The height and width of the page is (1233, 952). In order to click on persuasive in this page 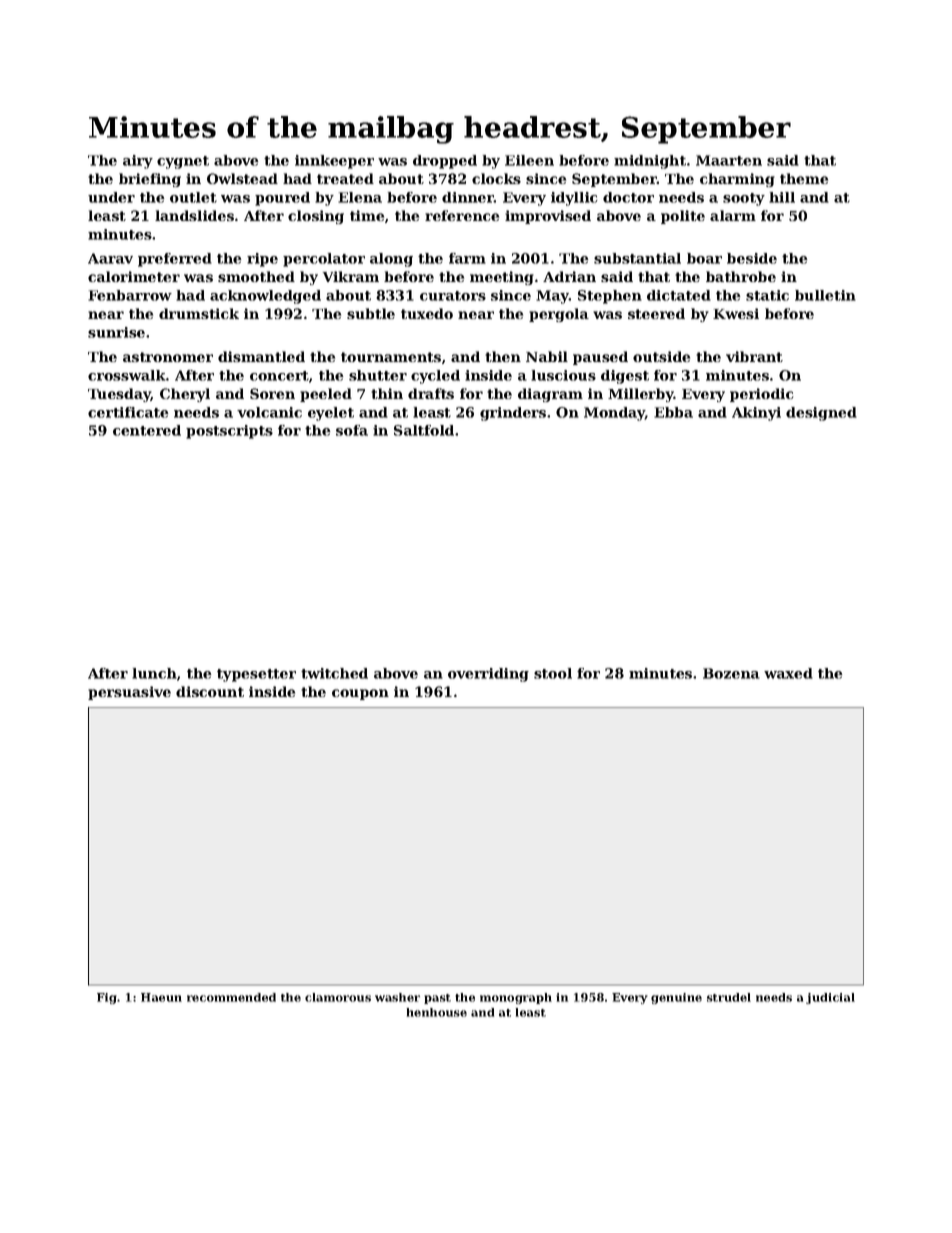, I will do `click(129, 693)`.
